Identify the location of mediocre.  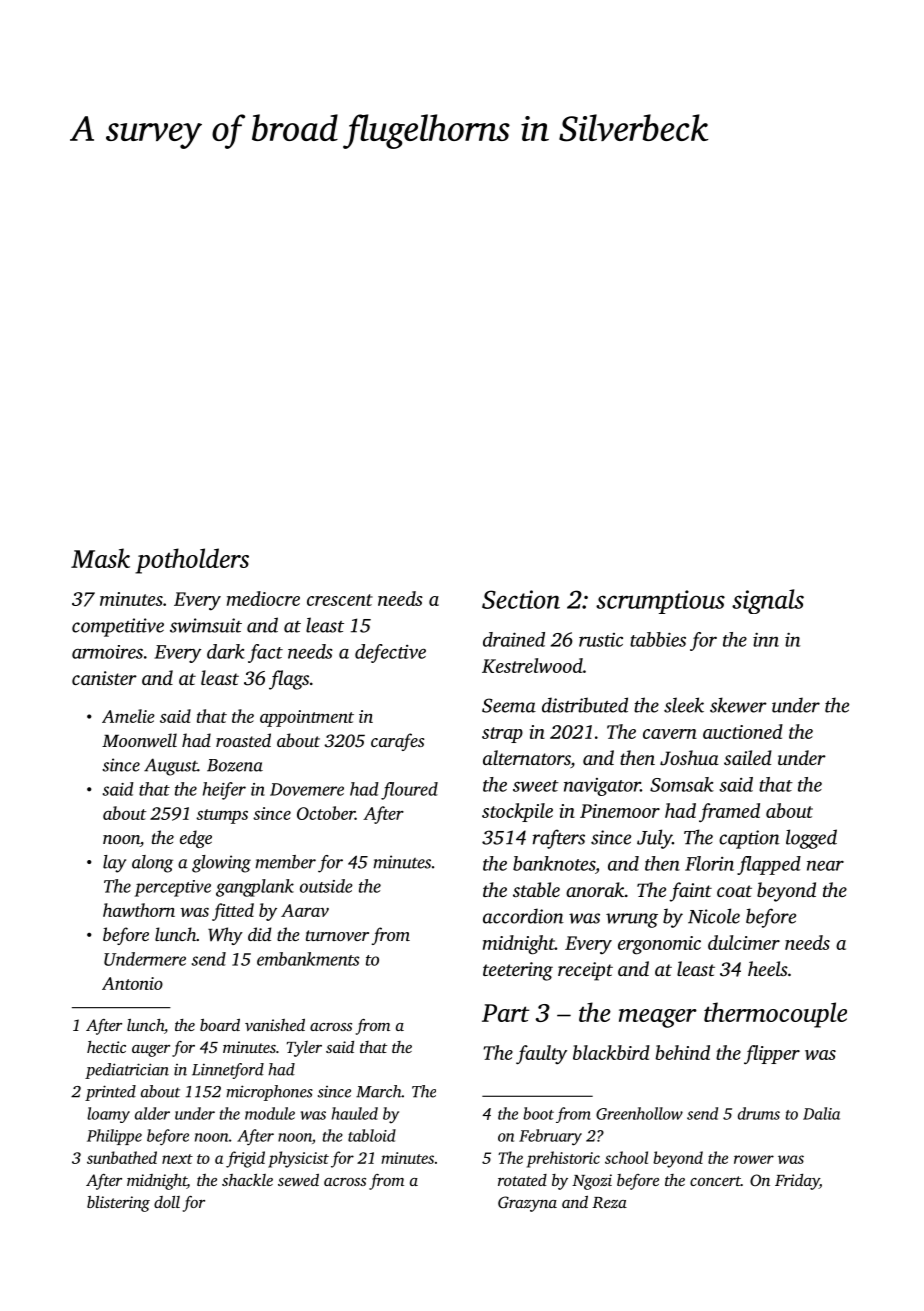
(263, 598).
